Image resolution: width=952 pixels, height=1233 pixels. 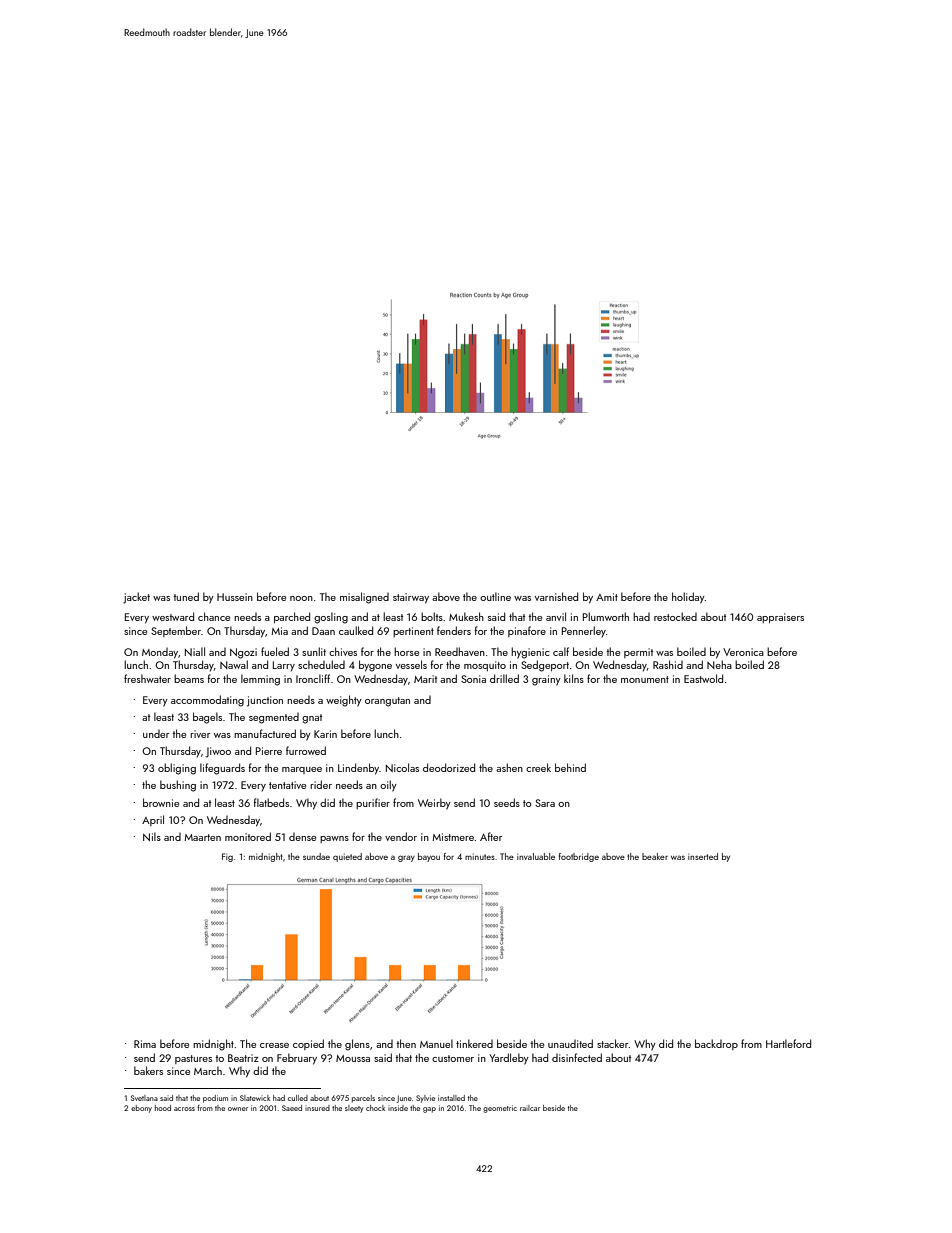 I want to click on inserted, so click(x=703, y=856).
